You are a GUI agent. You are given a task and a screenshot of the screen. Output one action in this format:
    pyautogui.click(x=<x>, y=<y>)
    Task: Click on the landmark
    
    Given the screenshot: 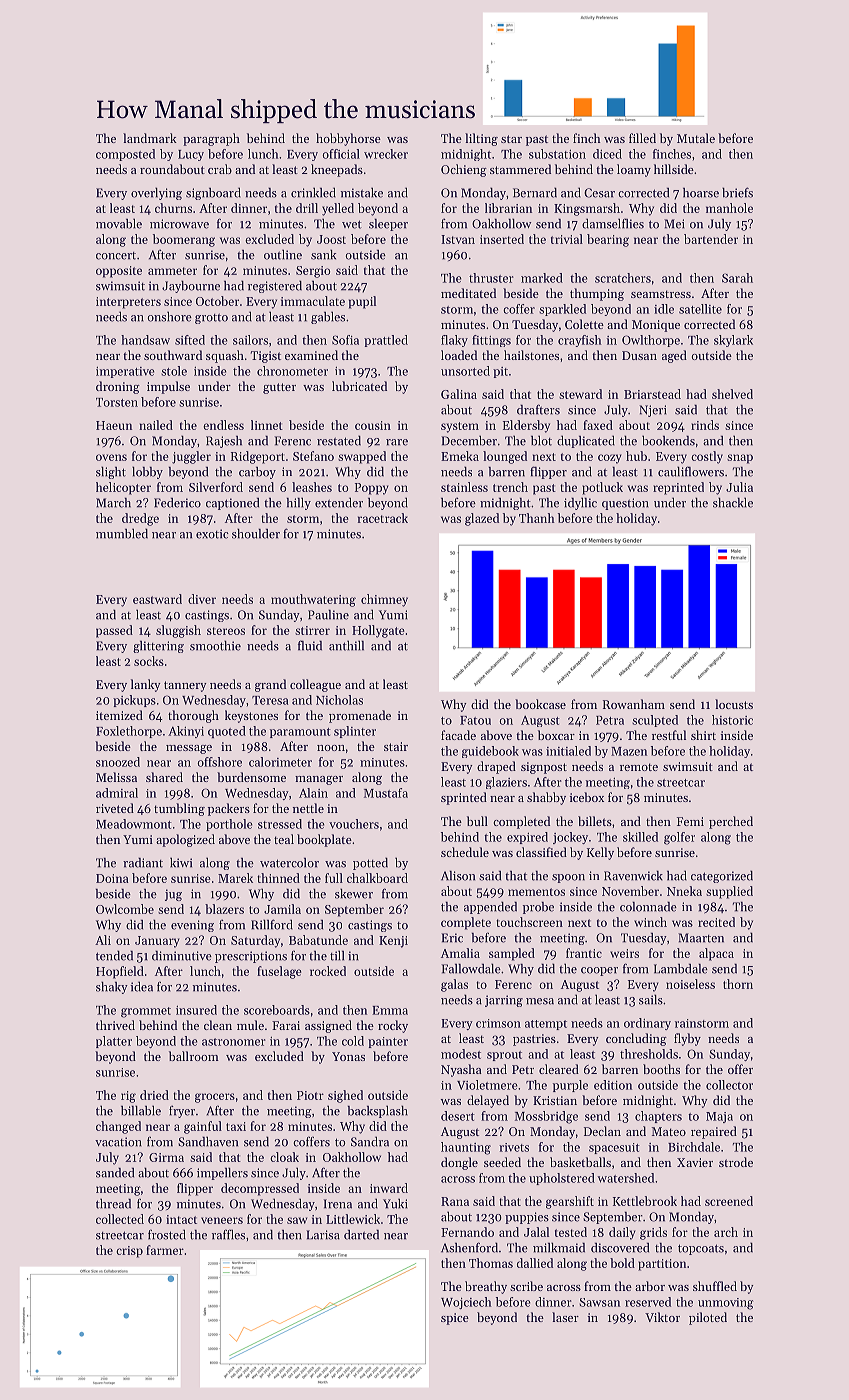 What is the action you would take?
    pyautogui.click(x=150, y=138)
